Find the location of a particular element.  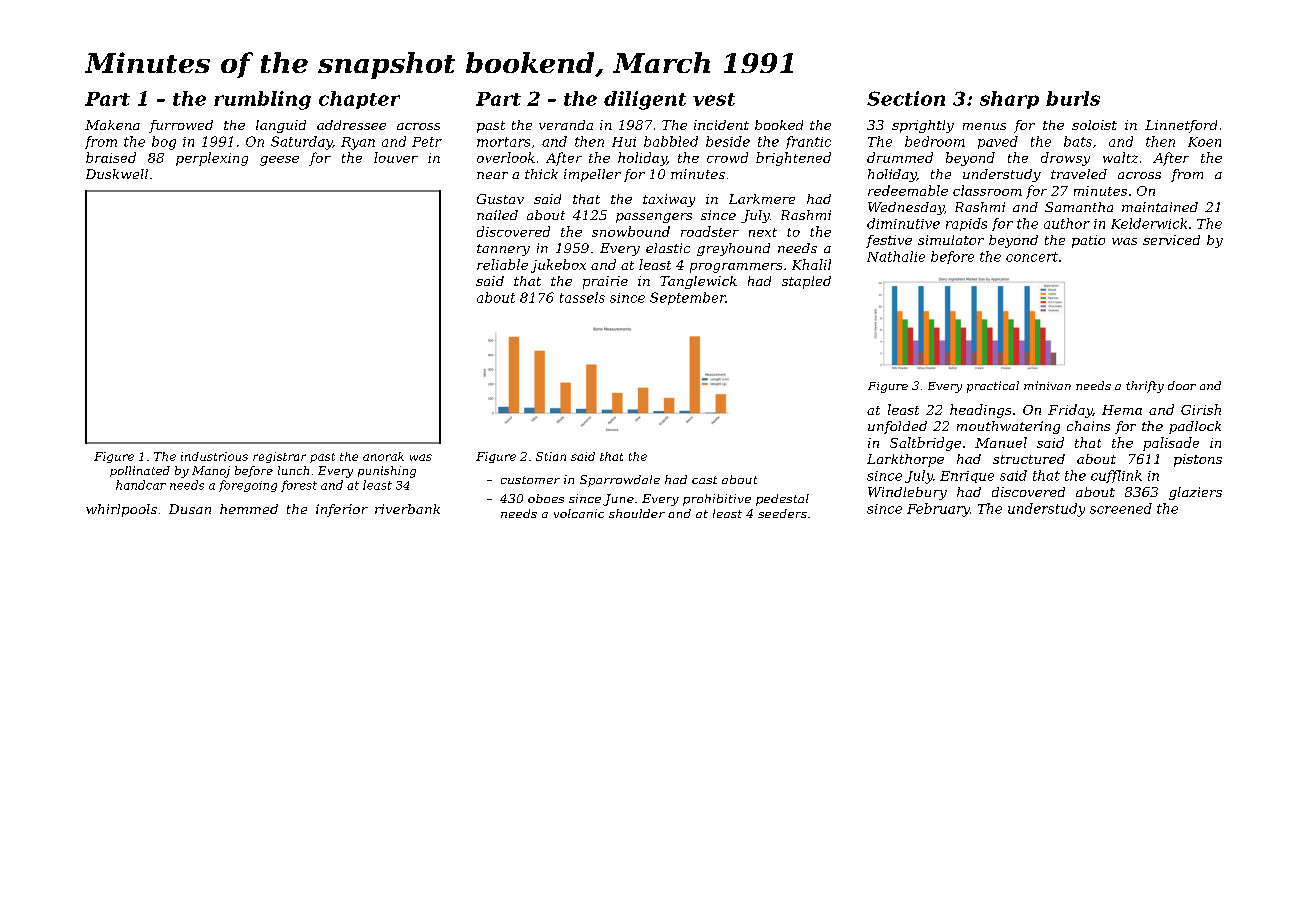

headings is located at coordinates (980, 411).
